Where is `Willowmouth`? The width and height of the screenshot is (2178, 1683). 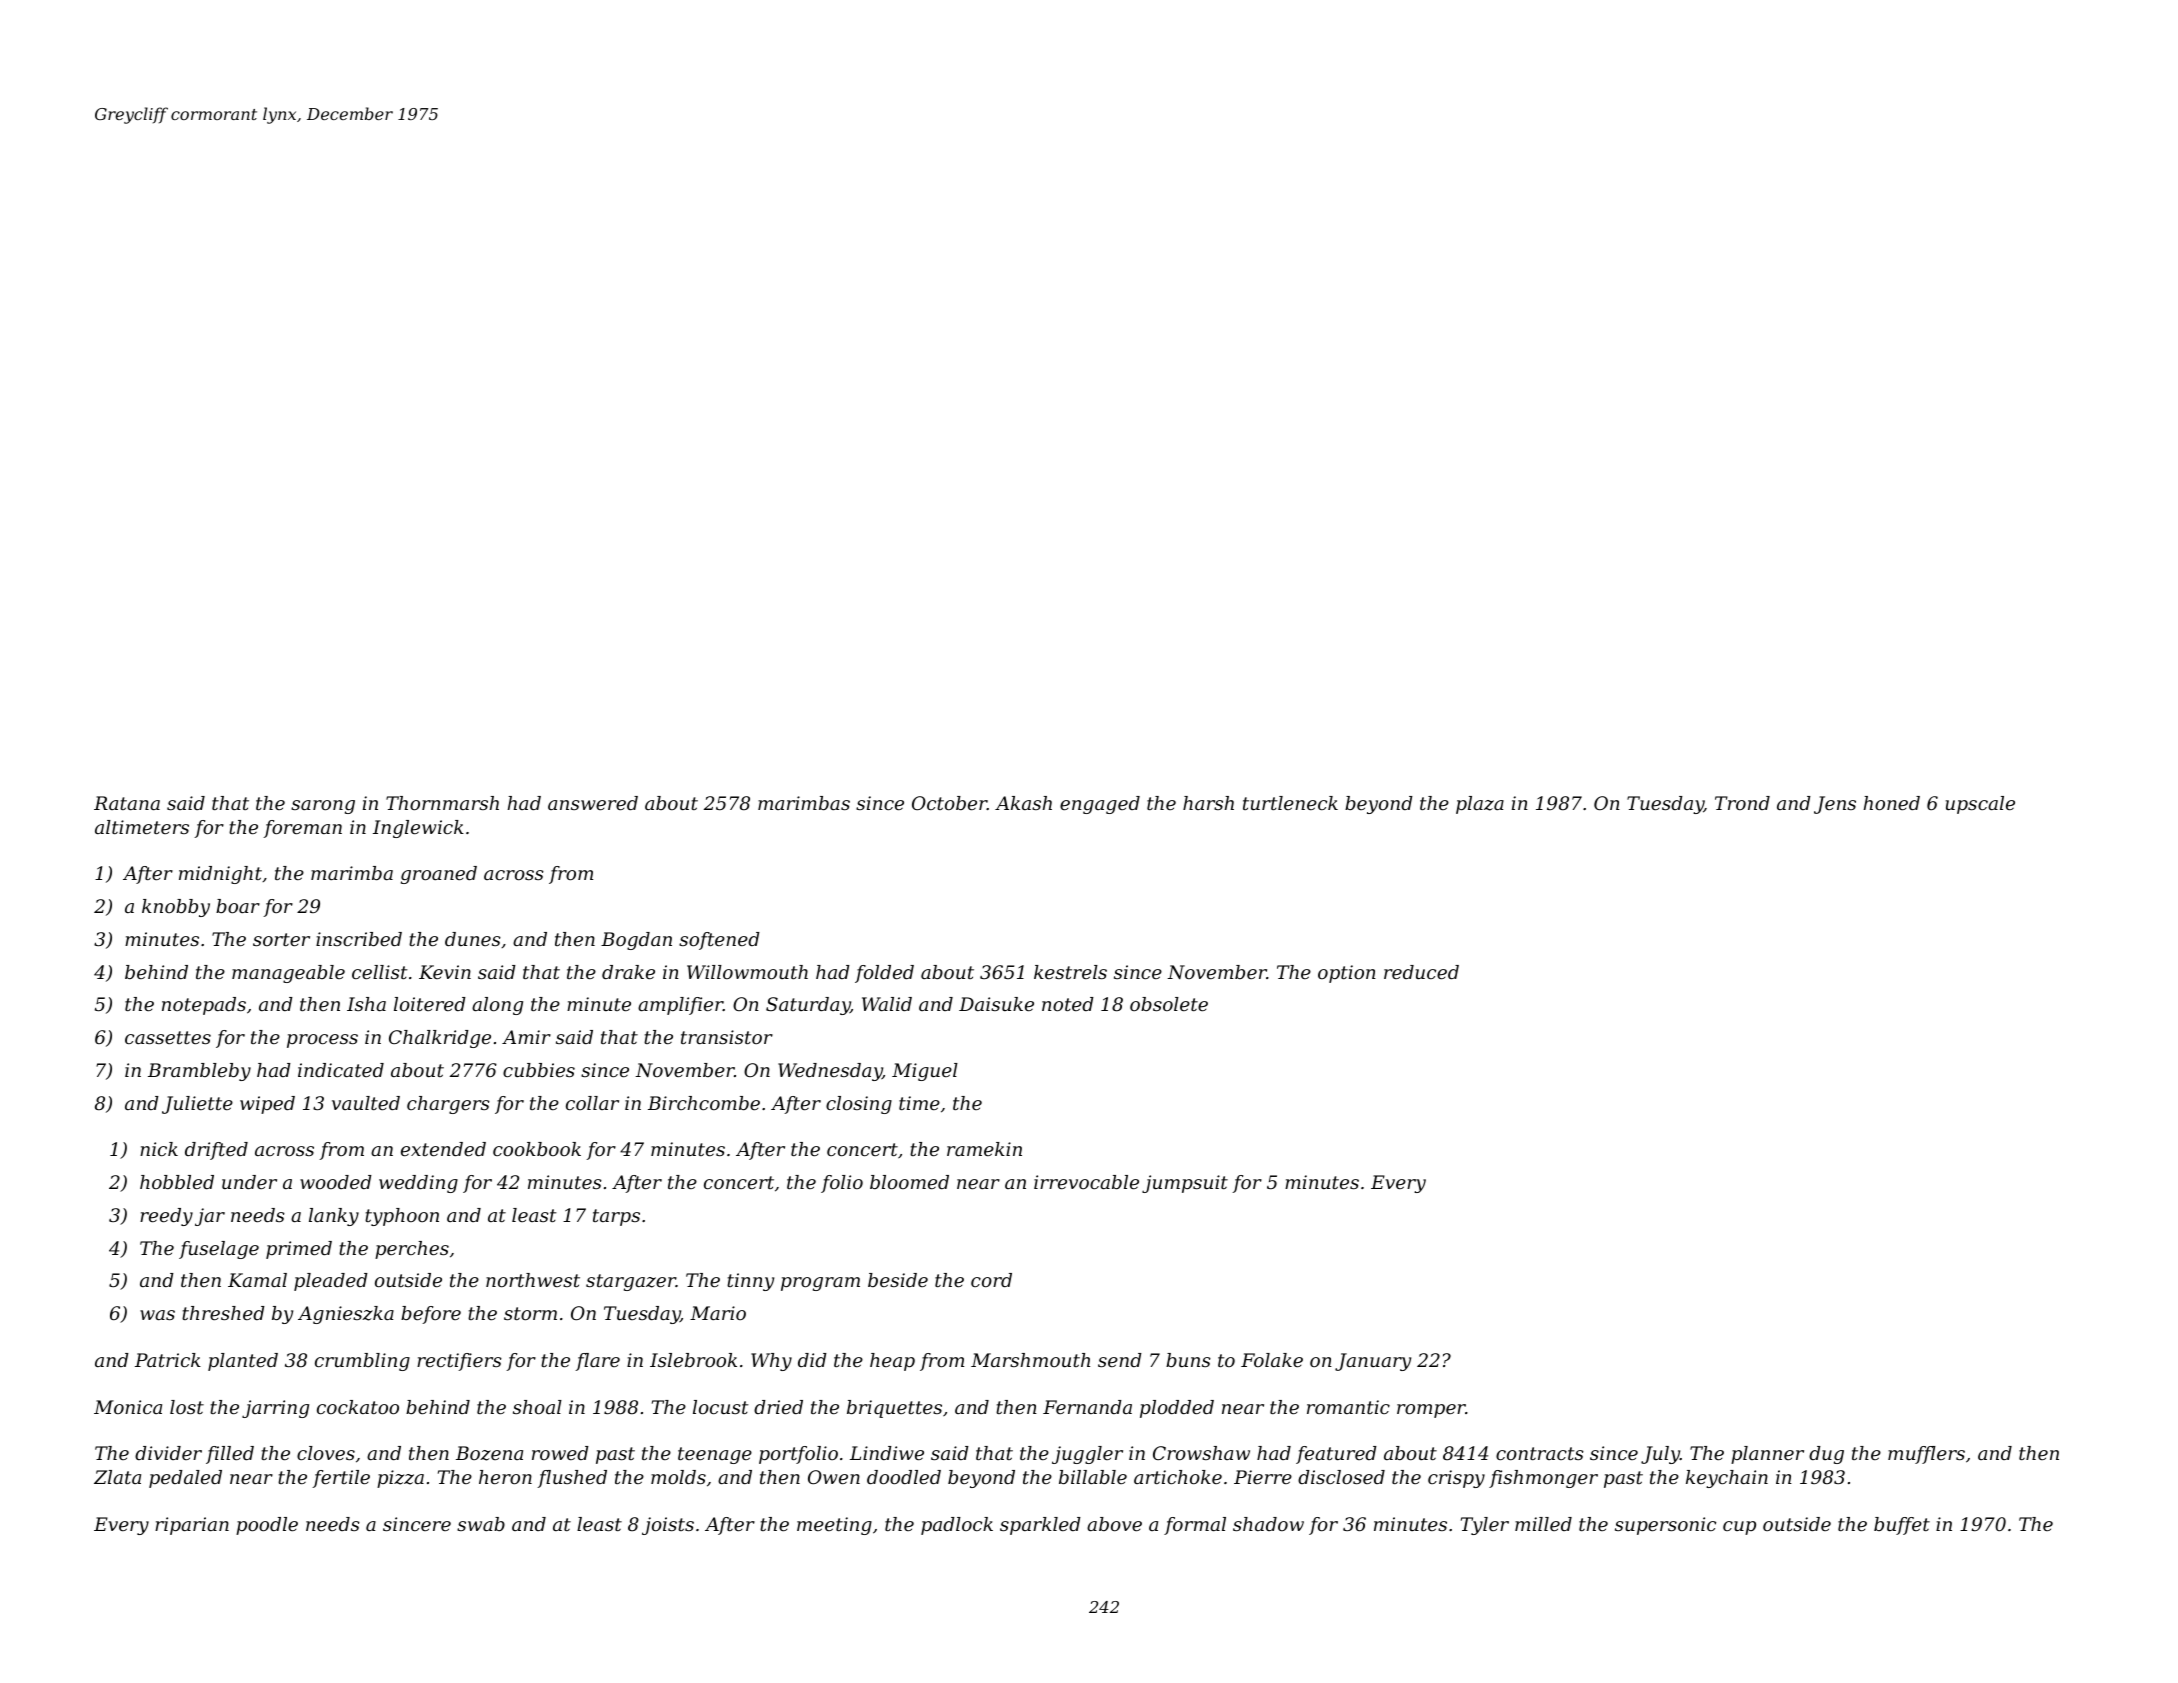
Willowmouth is located at coordinates (747, 972).
